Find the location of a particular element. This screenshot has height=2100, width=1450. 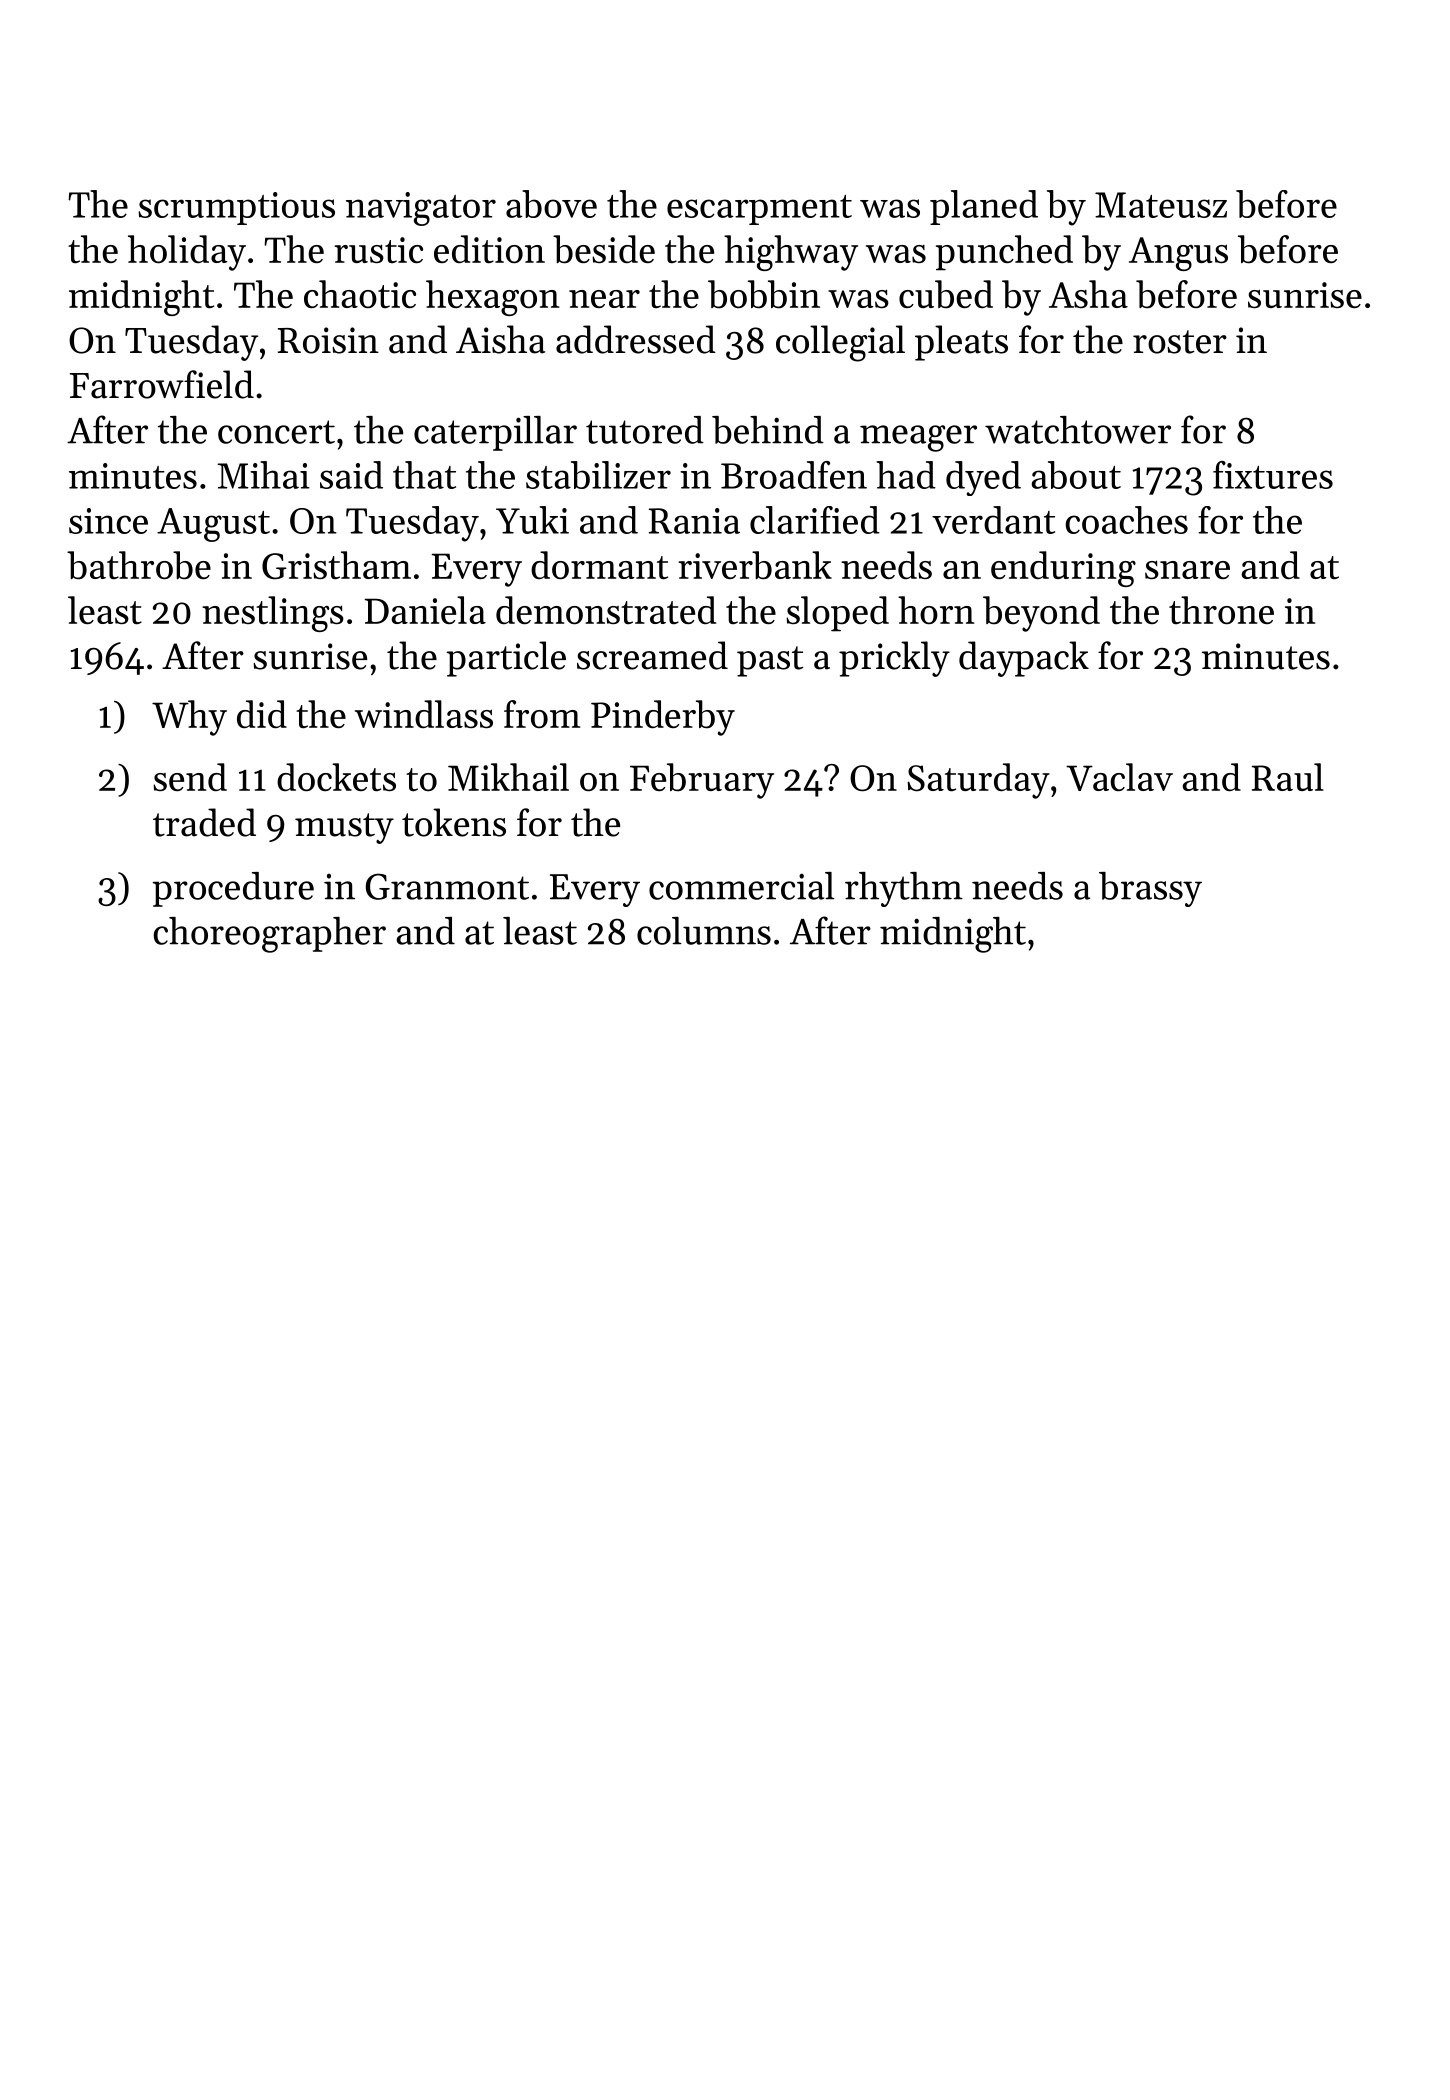

throne is located at coordinates (1221, 610).
